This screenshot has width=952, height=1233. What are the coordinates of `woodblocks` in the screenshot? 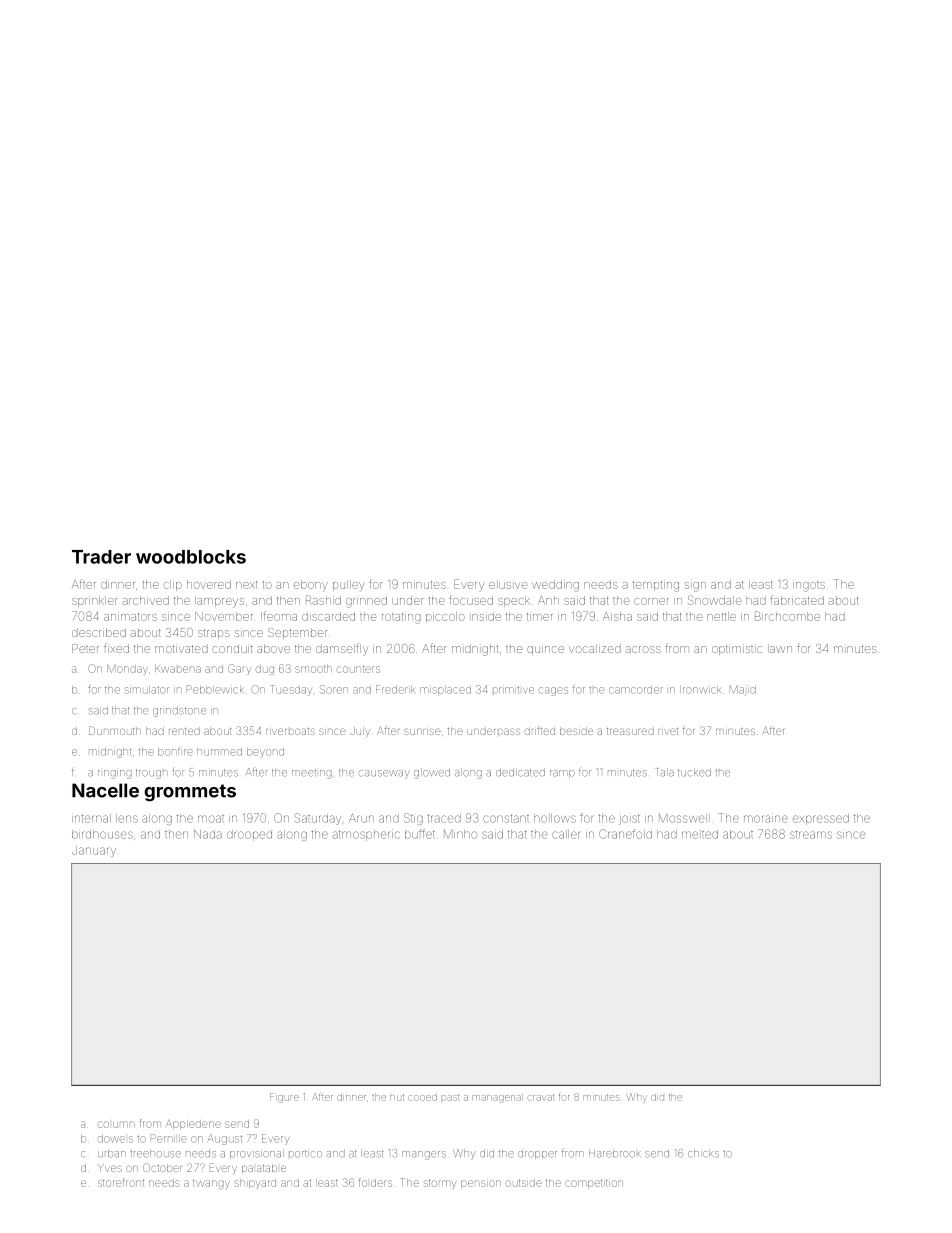 It's located at (191, 557).
